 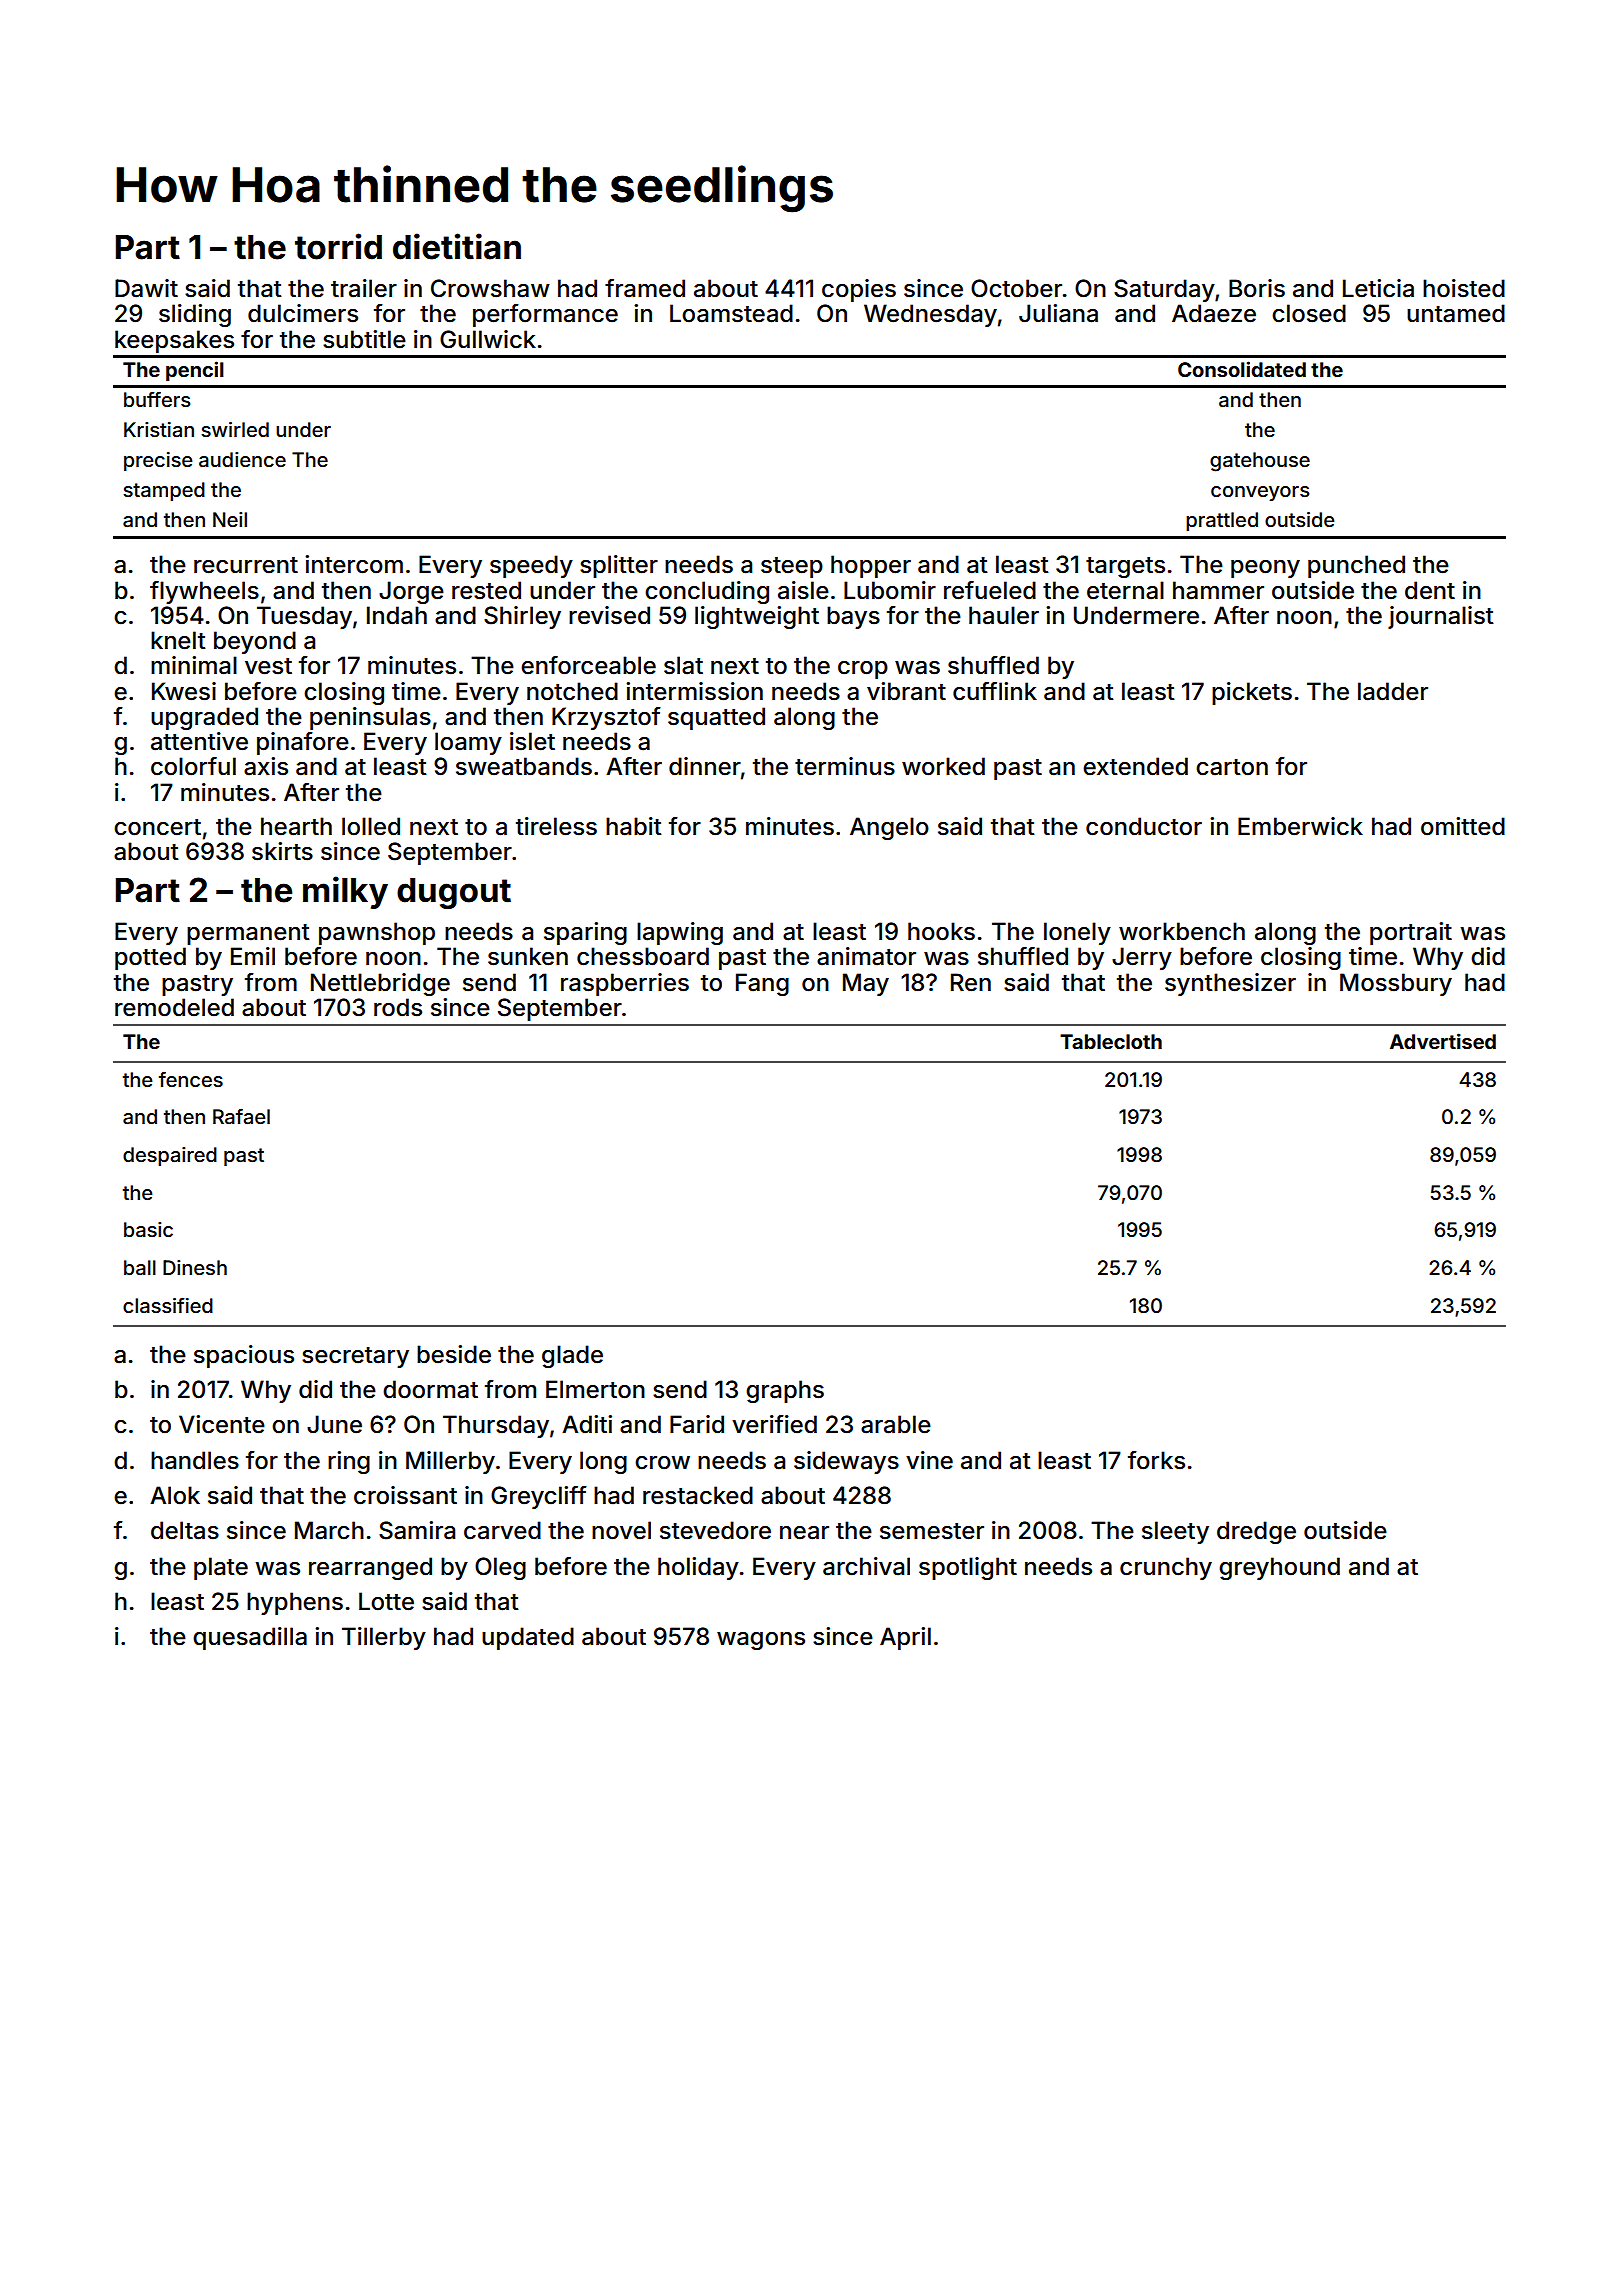 I want to click on notched, so click(x=572, y=691).
